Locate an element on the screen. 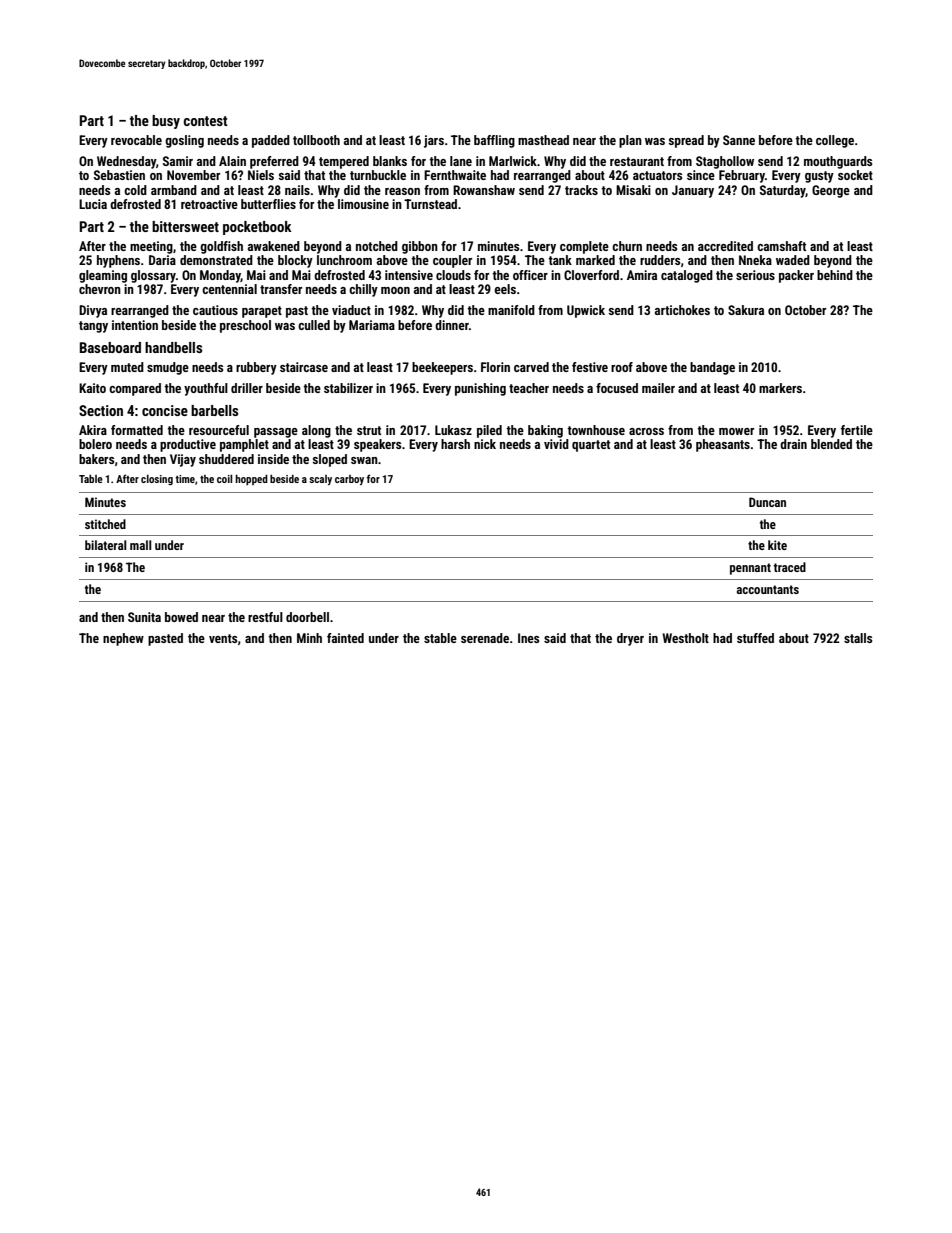  beekeepers is located at coordinates (442, 368).
